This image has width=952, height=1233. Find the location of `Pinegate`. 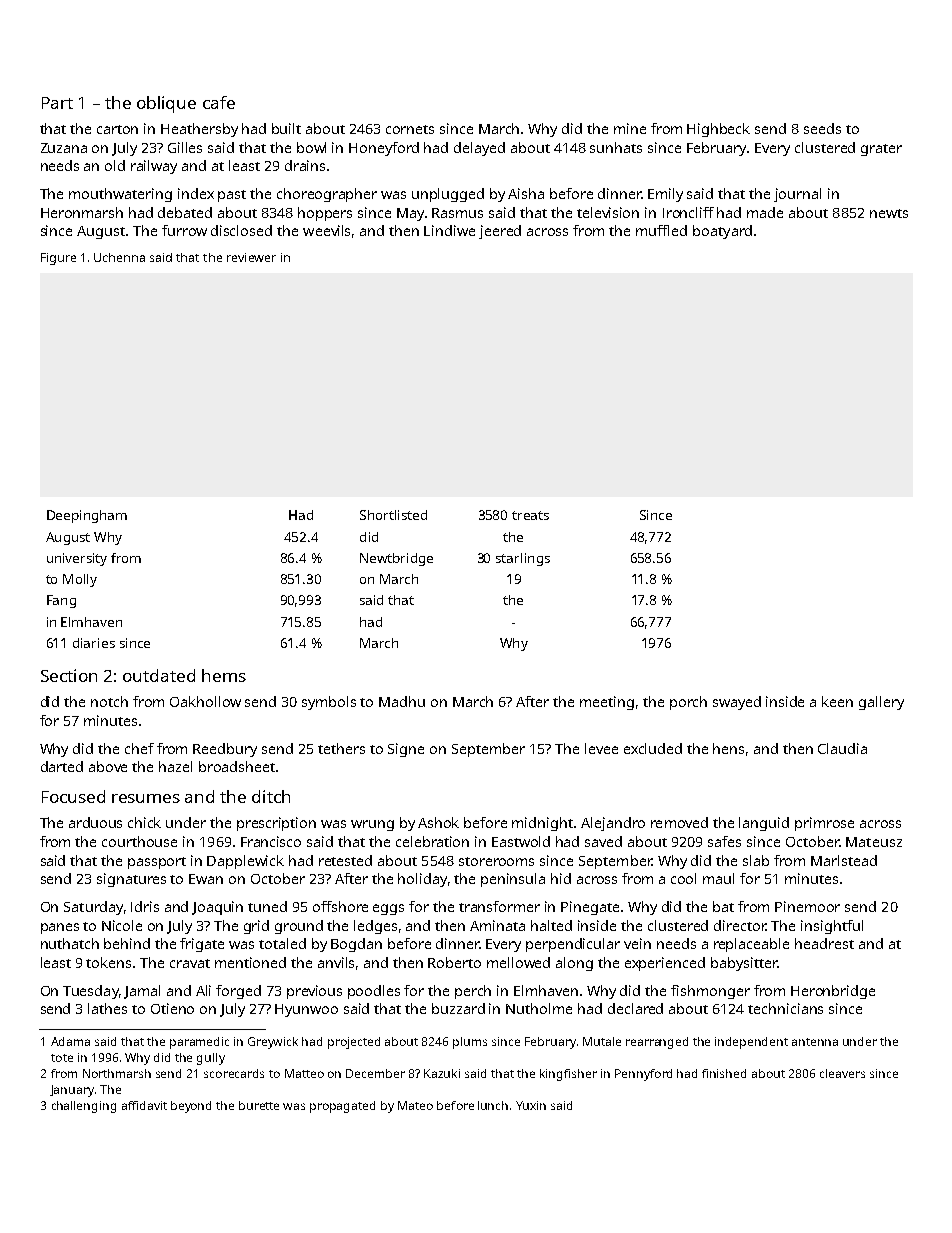

Pinegate is located at coordinates (590, 908).
